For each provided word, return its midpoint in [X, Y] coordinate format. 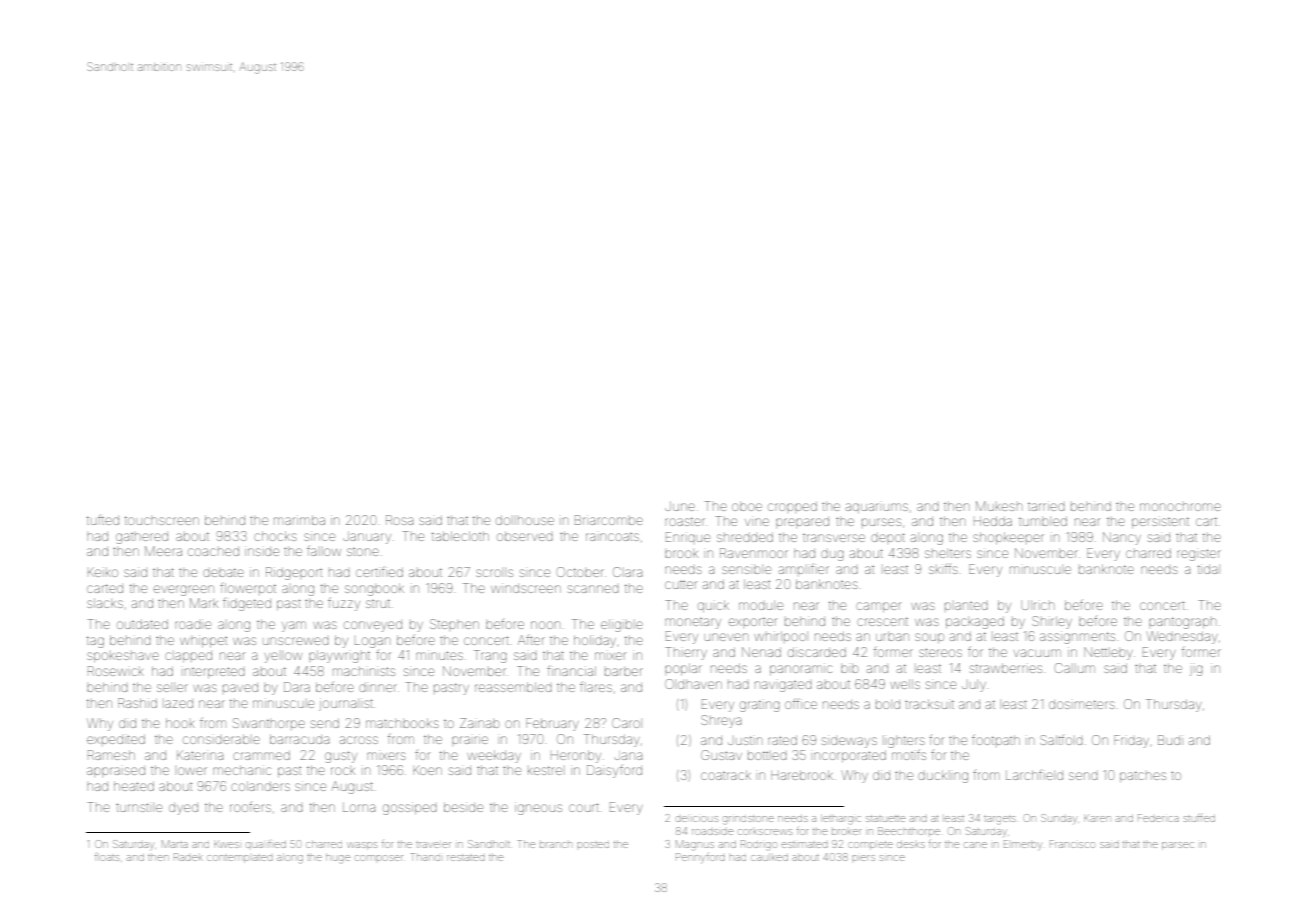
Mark [204, 603]
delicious [697, 819]
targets [1000, 820]
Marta [175, 844]
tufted [103, 519]
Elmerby [1023, 845]
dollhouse [525, 520]
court [584, 807]
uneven [726, 637]
